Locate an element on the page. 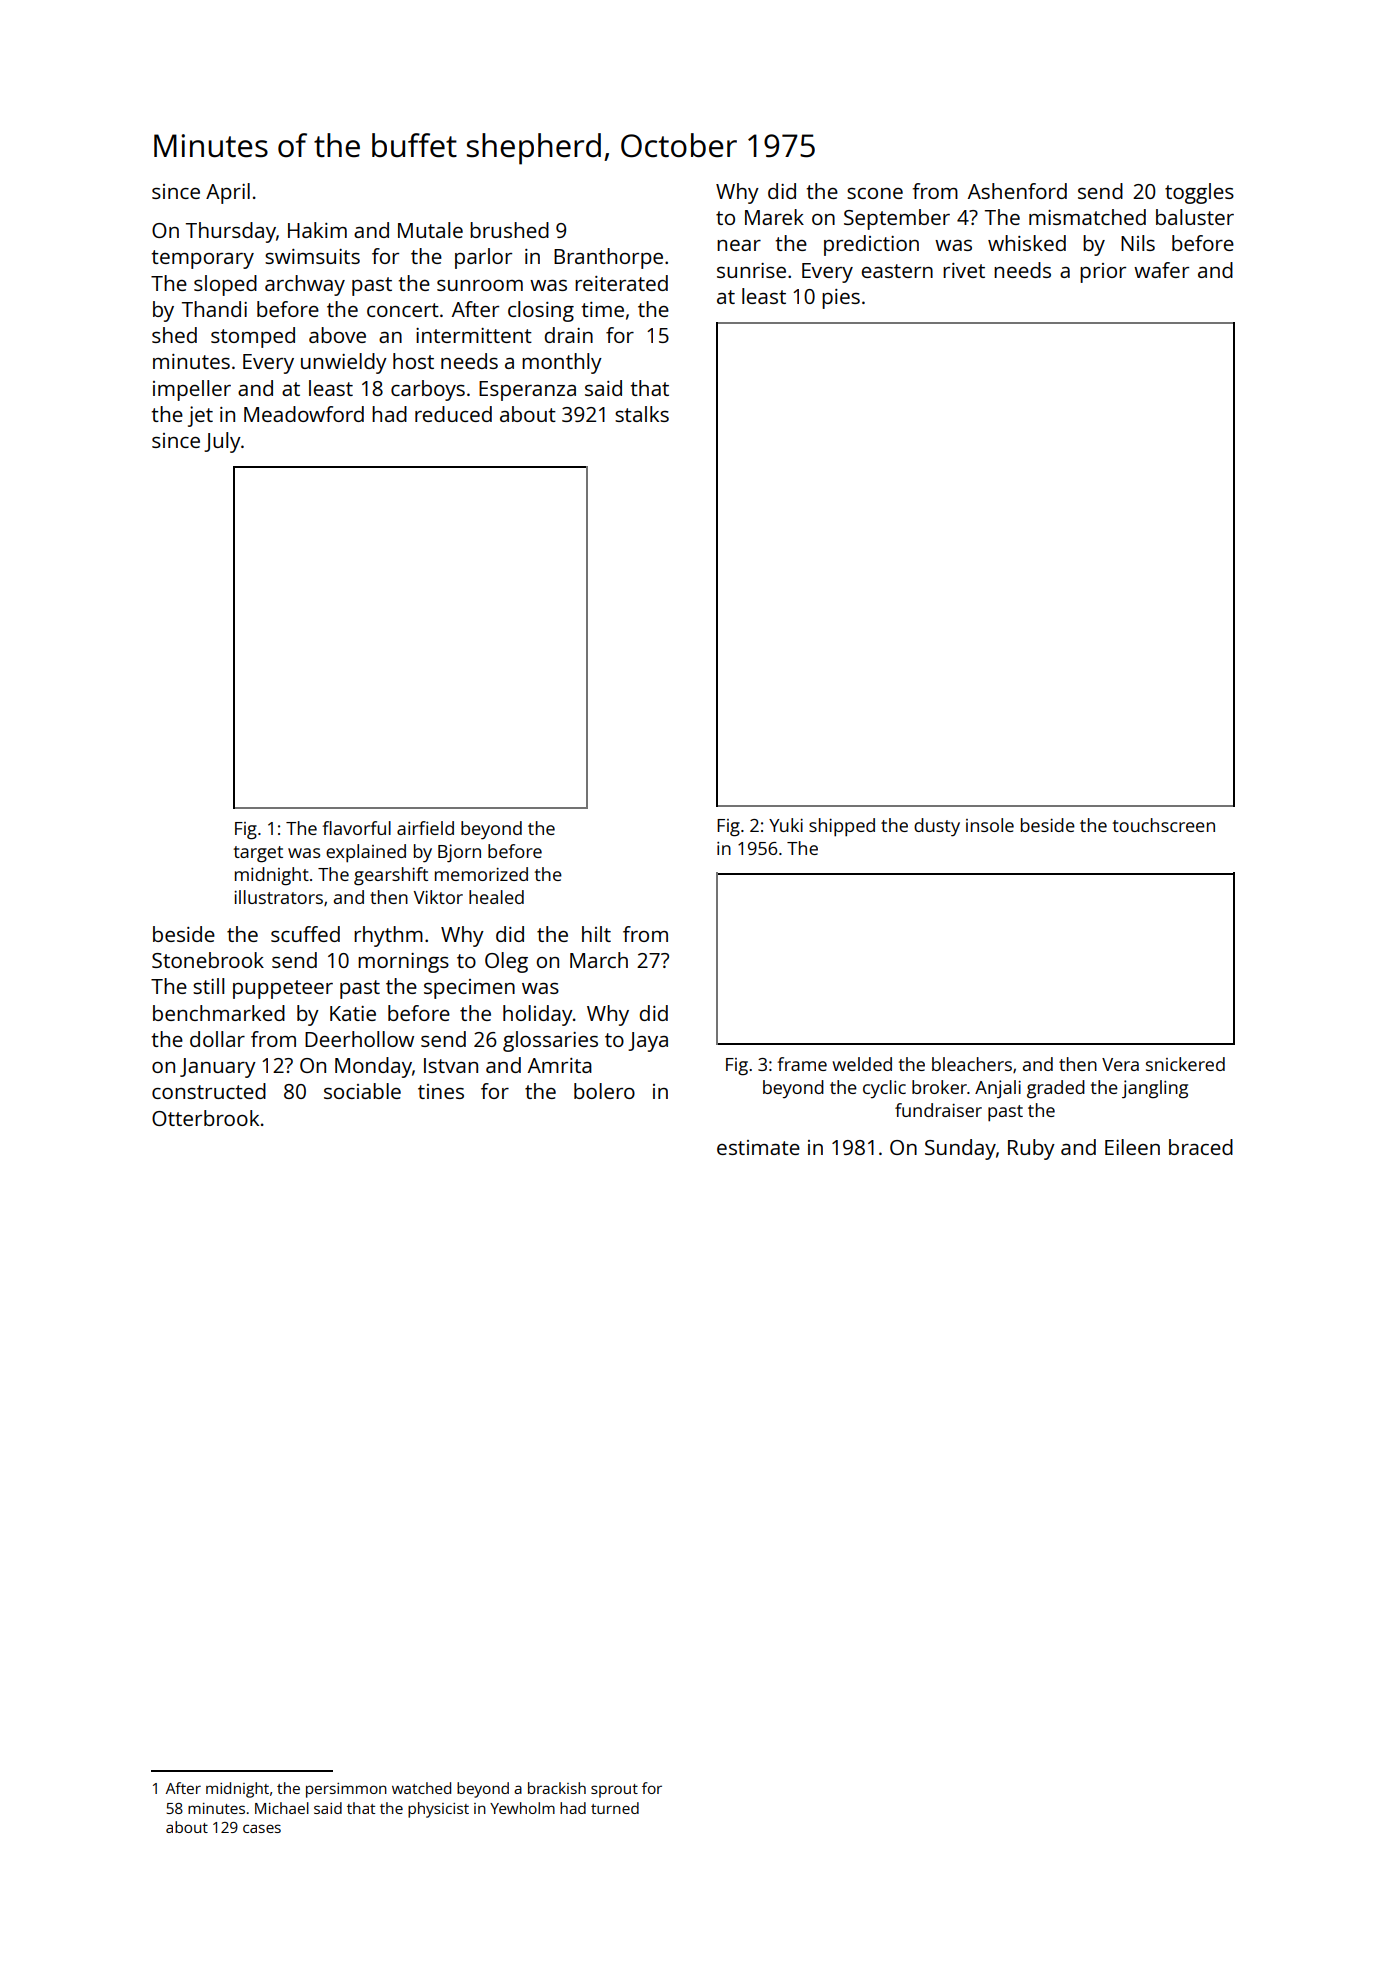  April is located at coordinates (228, 193).
